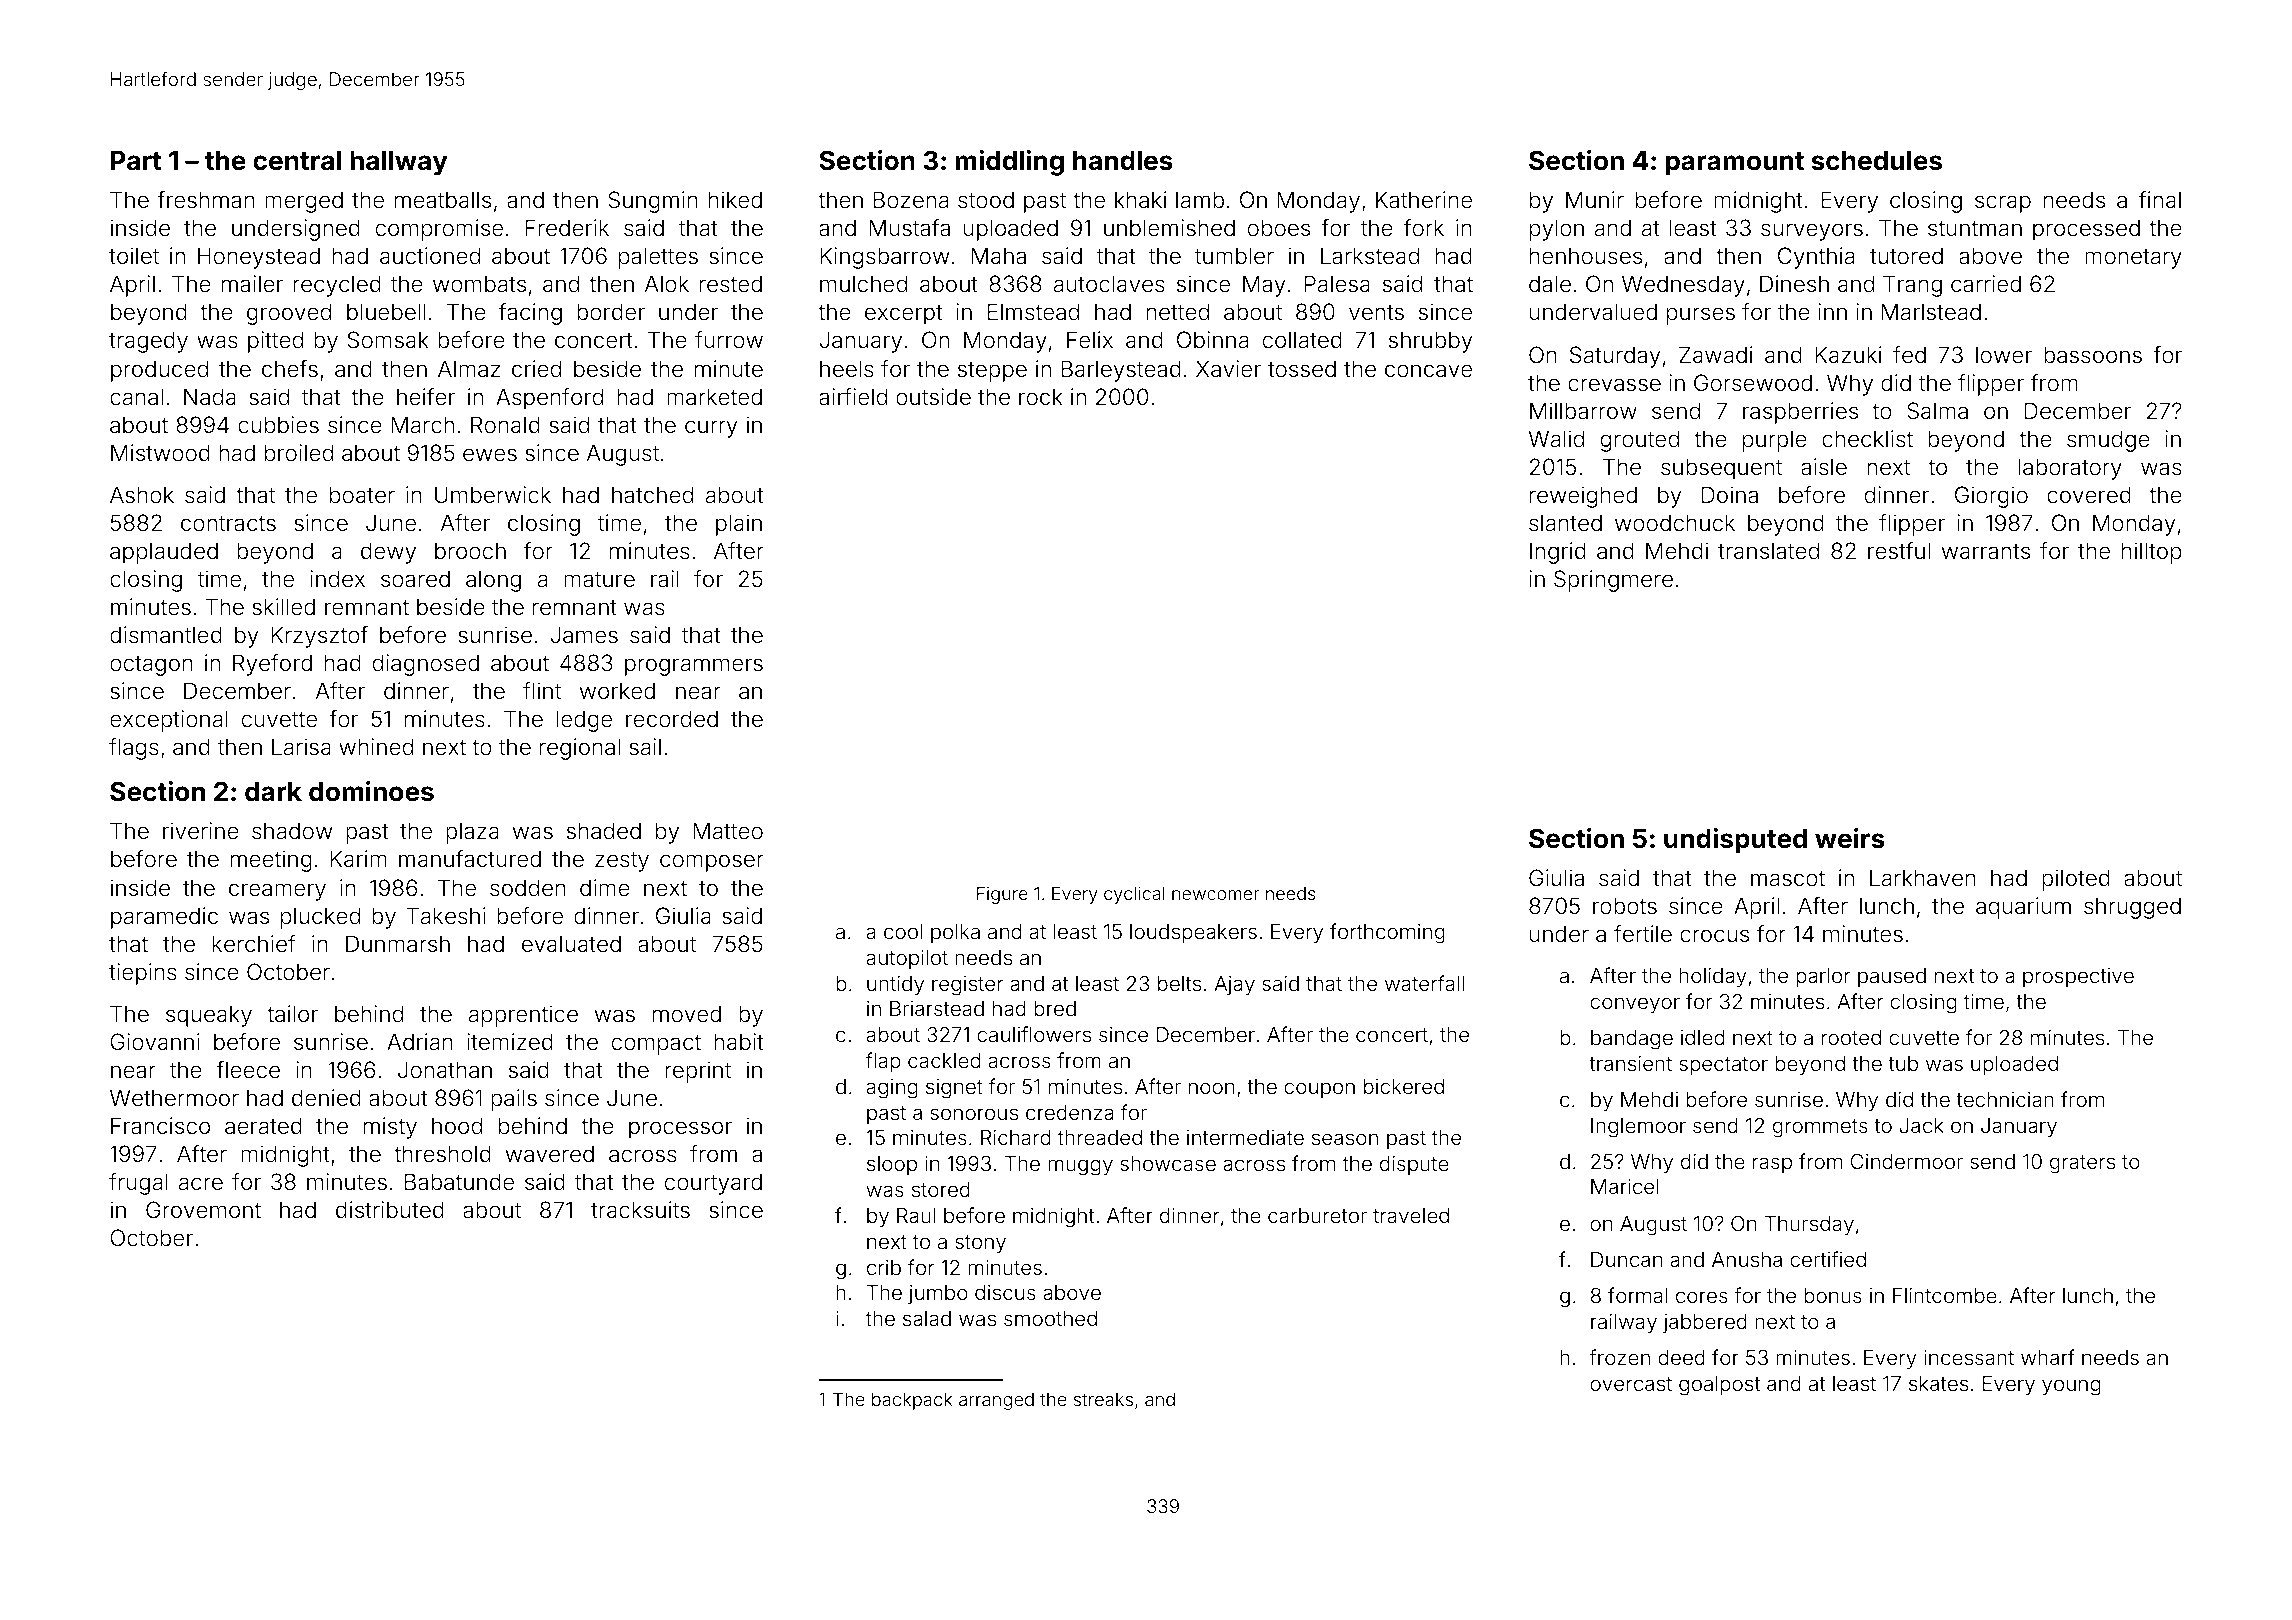  What do you see at coordinates (912, 1401) in the image?
I see `backpack` at bounding box center [912, 1401].
